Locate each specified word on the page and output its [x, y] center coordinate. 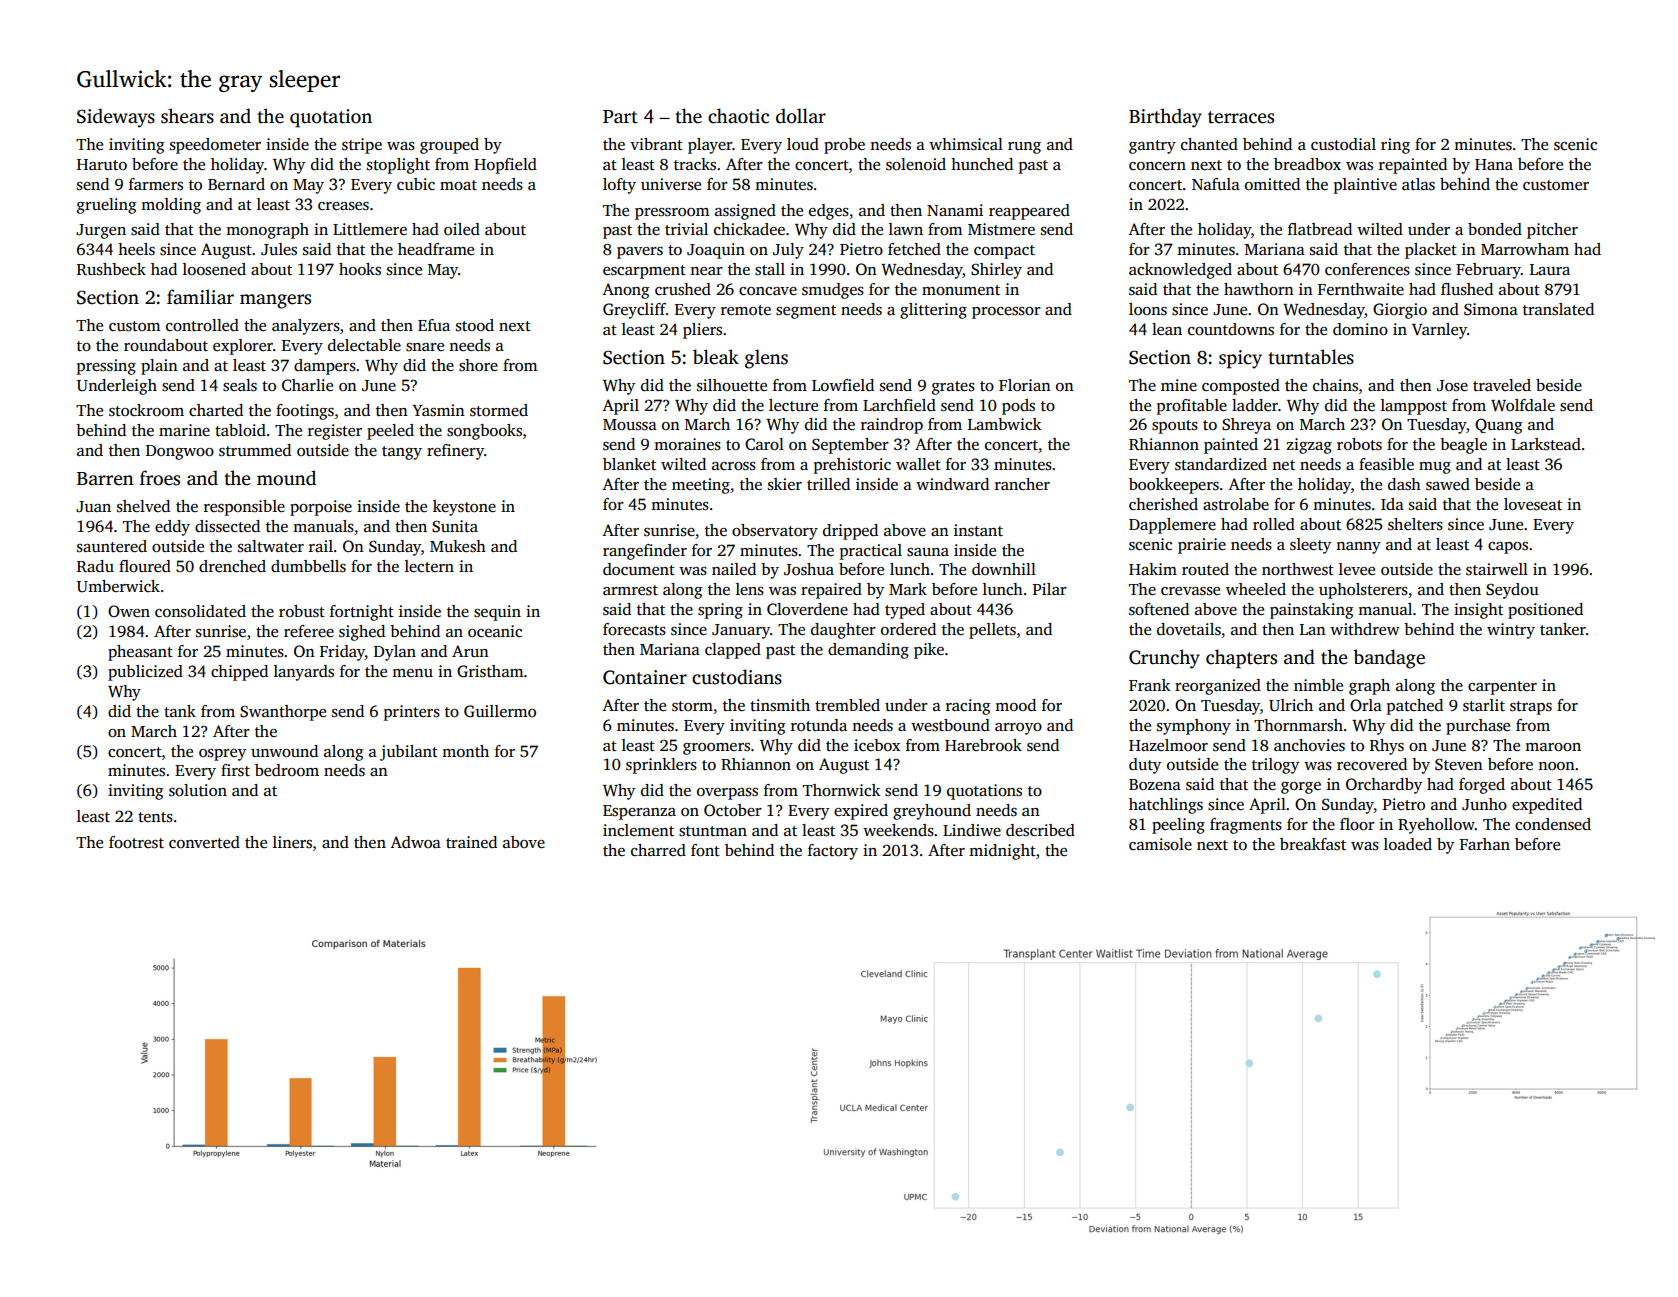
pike [929, 651]
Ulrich [1291, 705]
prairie [1202, 546]
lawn [906, 229]
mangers [275, 301]
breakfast [1313, 844]
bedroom [287, 770]
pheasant [140, 653]
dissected [227, 526]
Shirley [996, 271]
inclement [638, 830]
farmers [156, 184]
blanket [629, 464]
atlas [1418, 184]
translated [1558, 309]
